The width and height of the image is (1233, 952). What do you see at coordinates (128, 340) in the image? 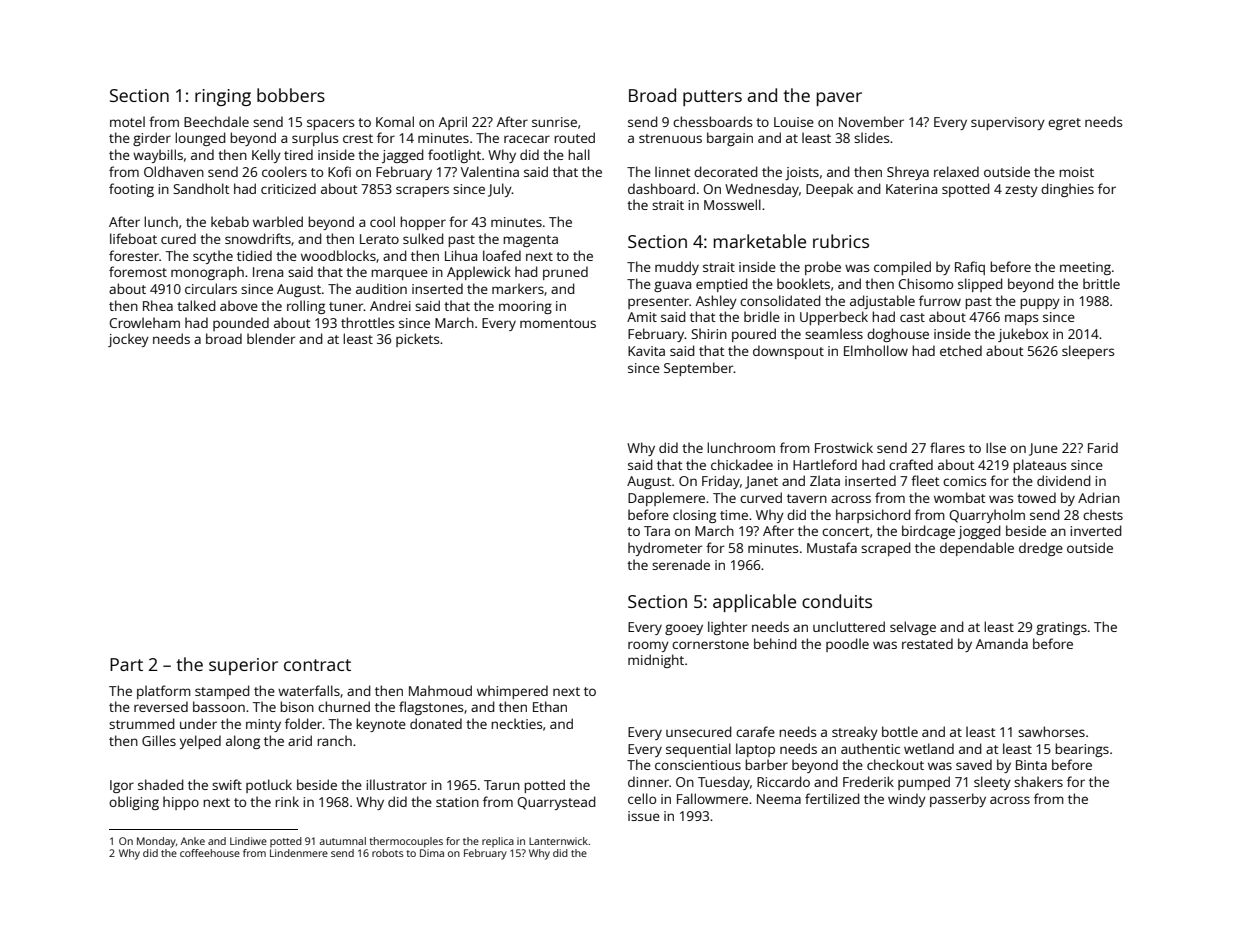
I see `jockey` at bounding box center [128, 340].
